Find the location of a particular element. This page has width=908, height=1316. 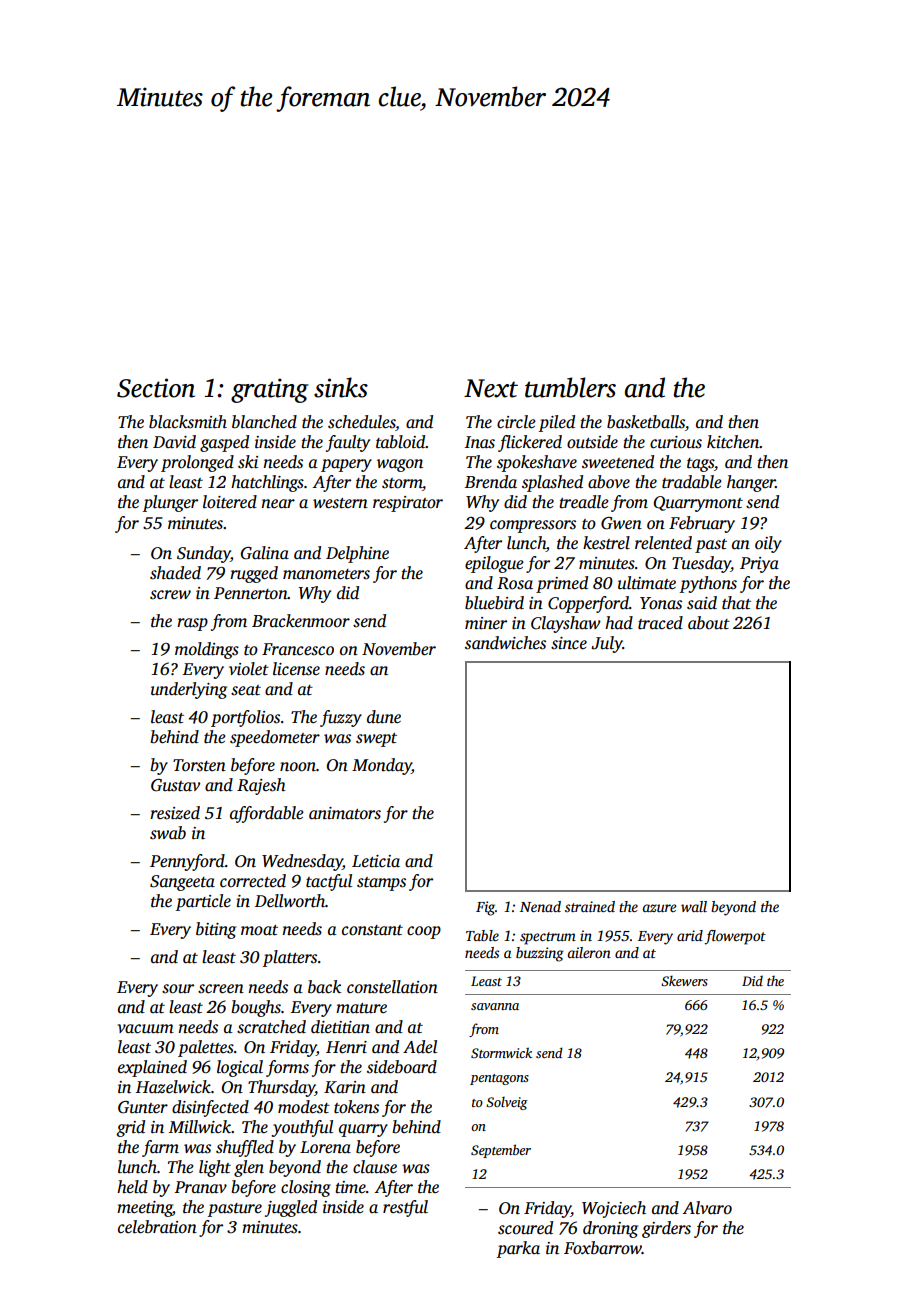

Wednesday is located at coordinates (302, 862).
